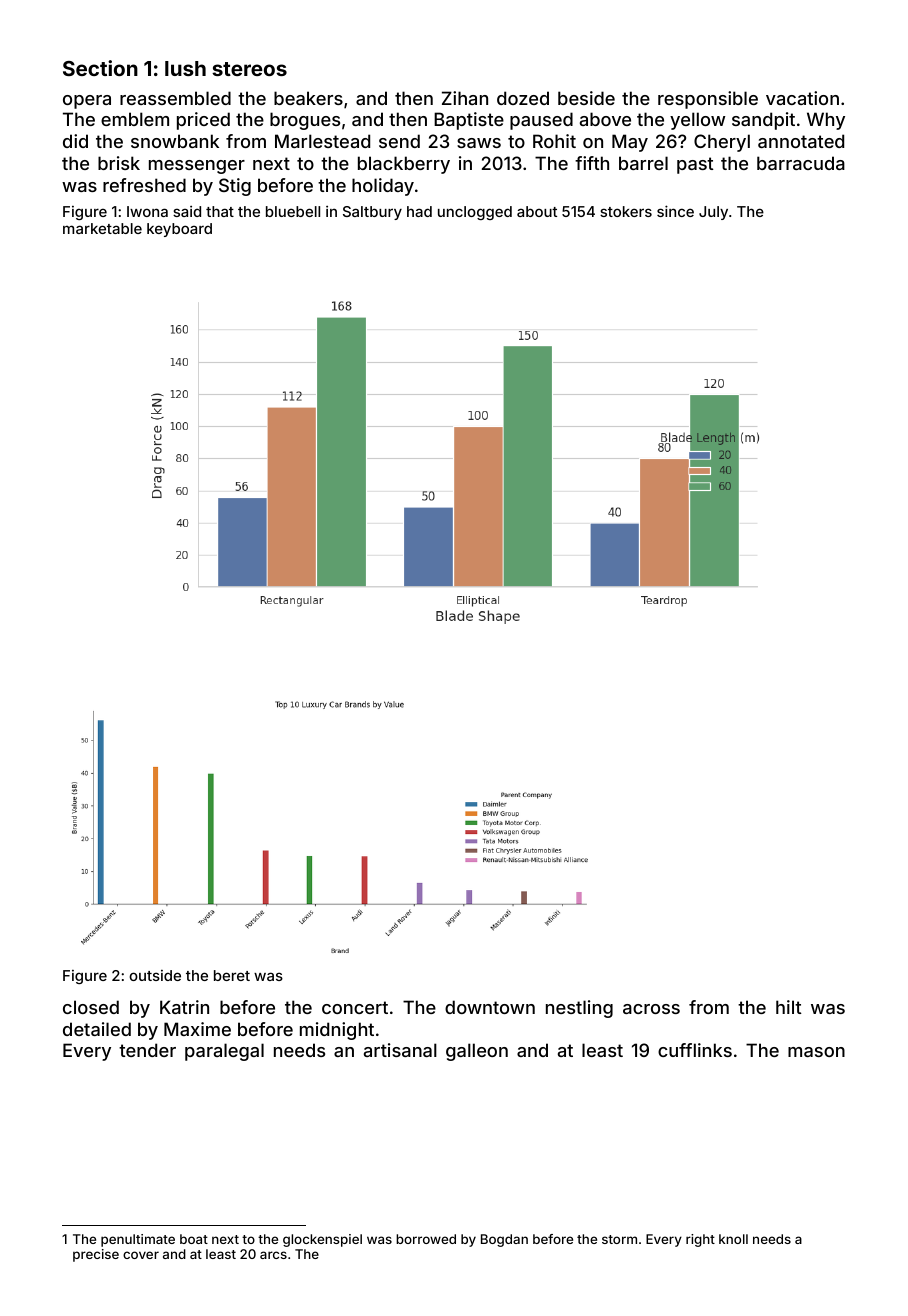 This screenshot has width=908, height=1316. Describe the element at coordinates (579, 1009) in the screenshot. I see `nestling` at that location.
